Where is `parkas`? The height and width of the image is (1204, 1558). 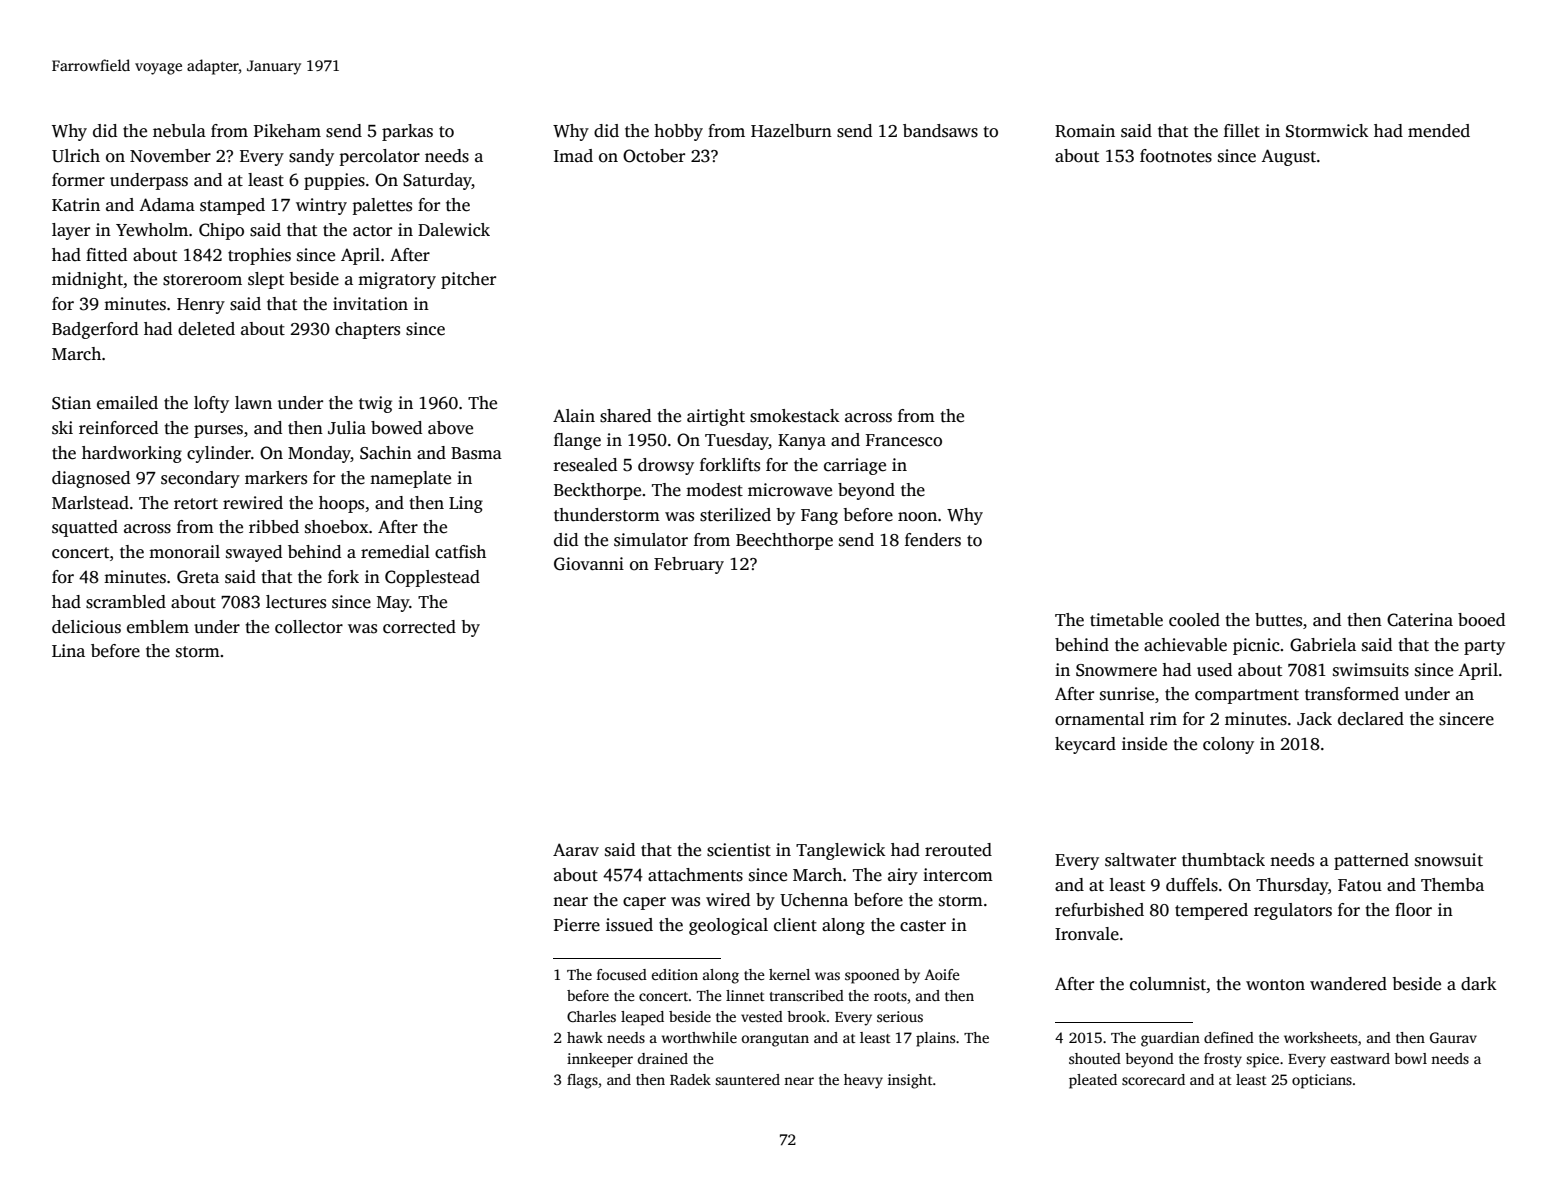
parkas is located at coordinates (407, 132).
